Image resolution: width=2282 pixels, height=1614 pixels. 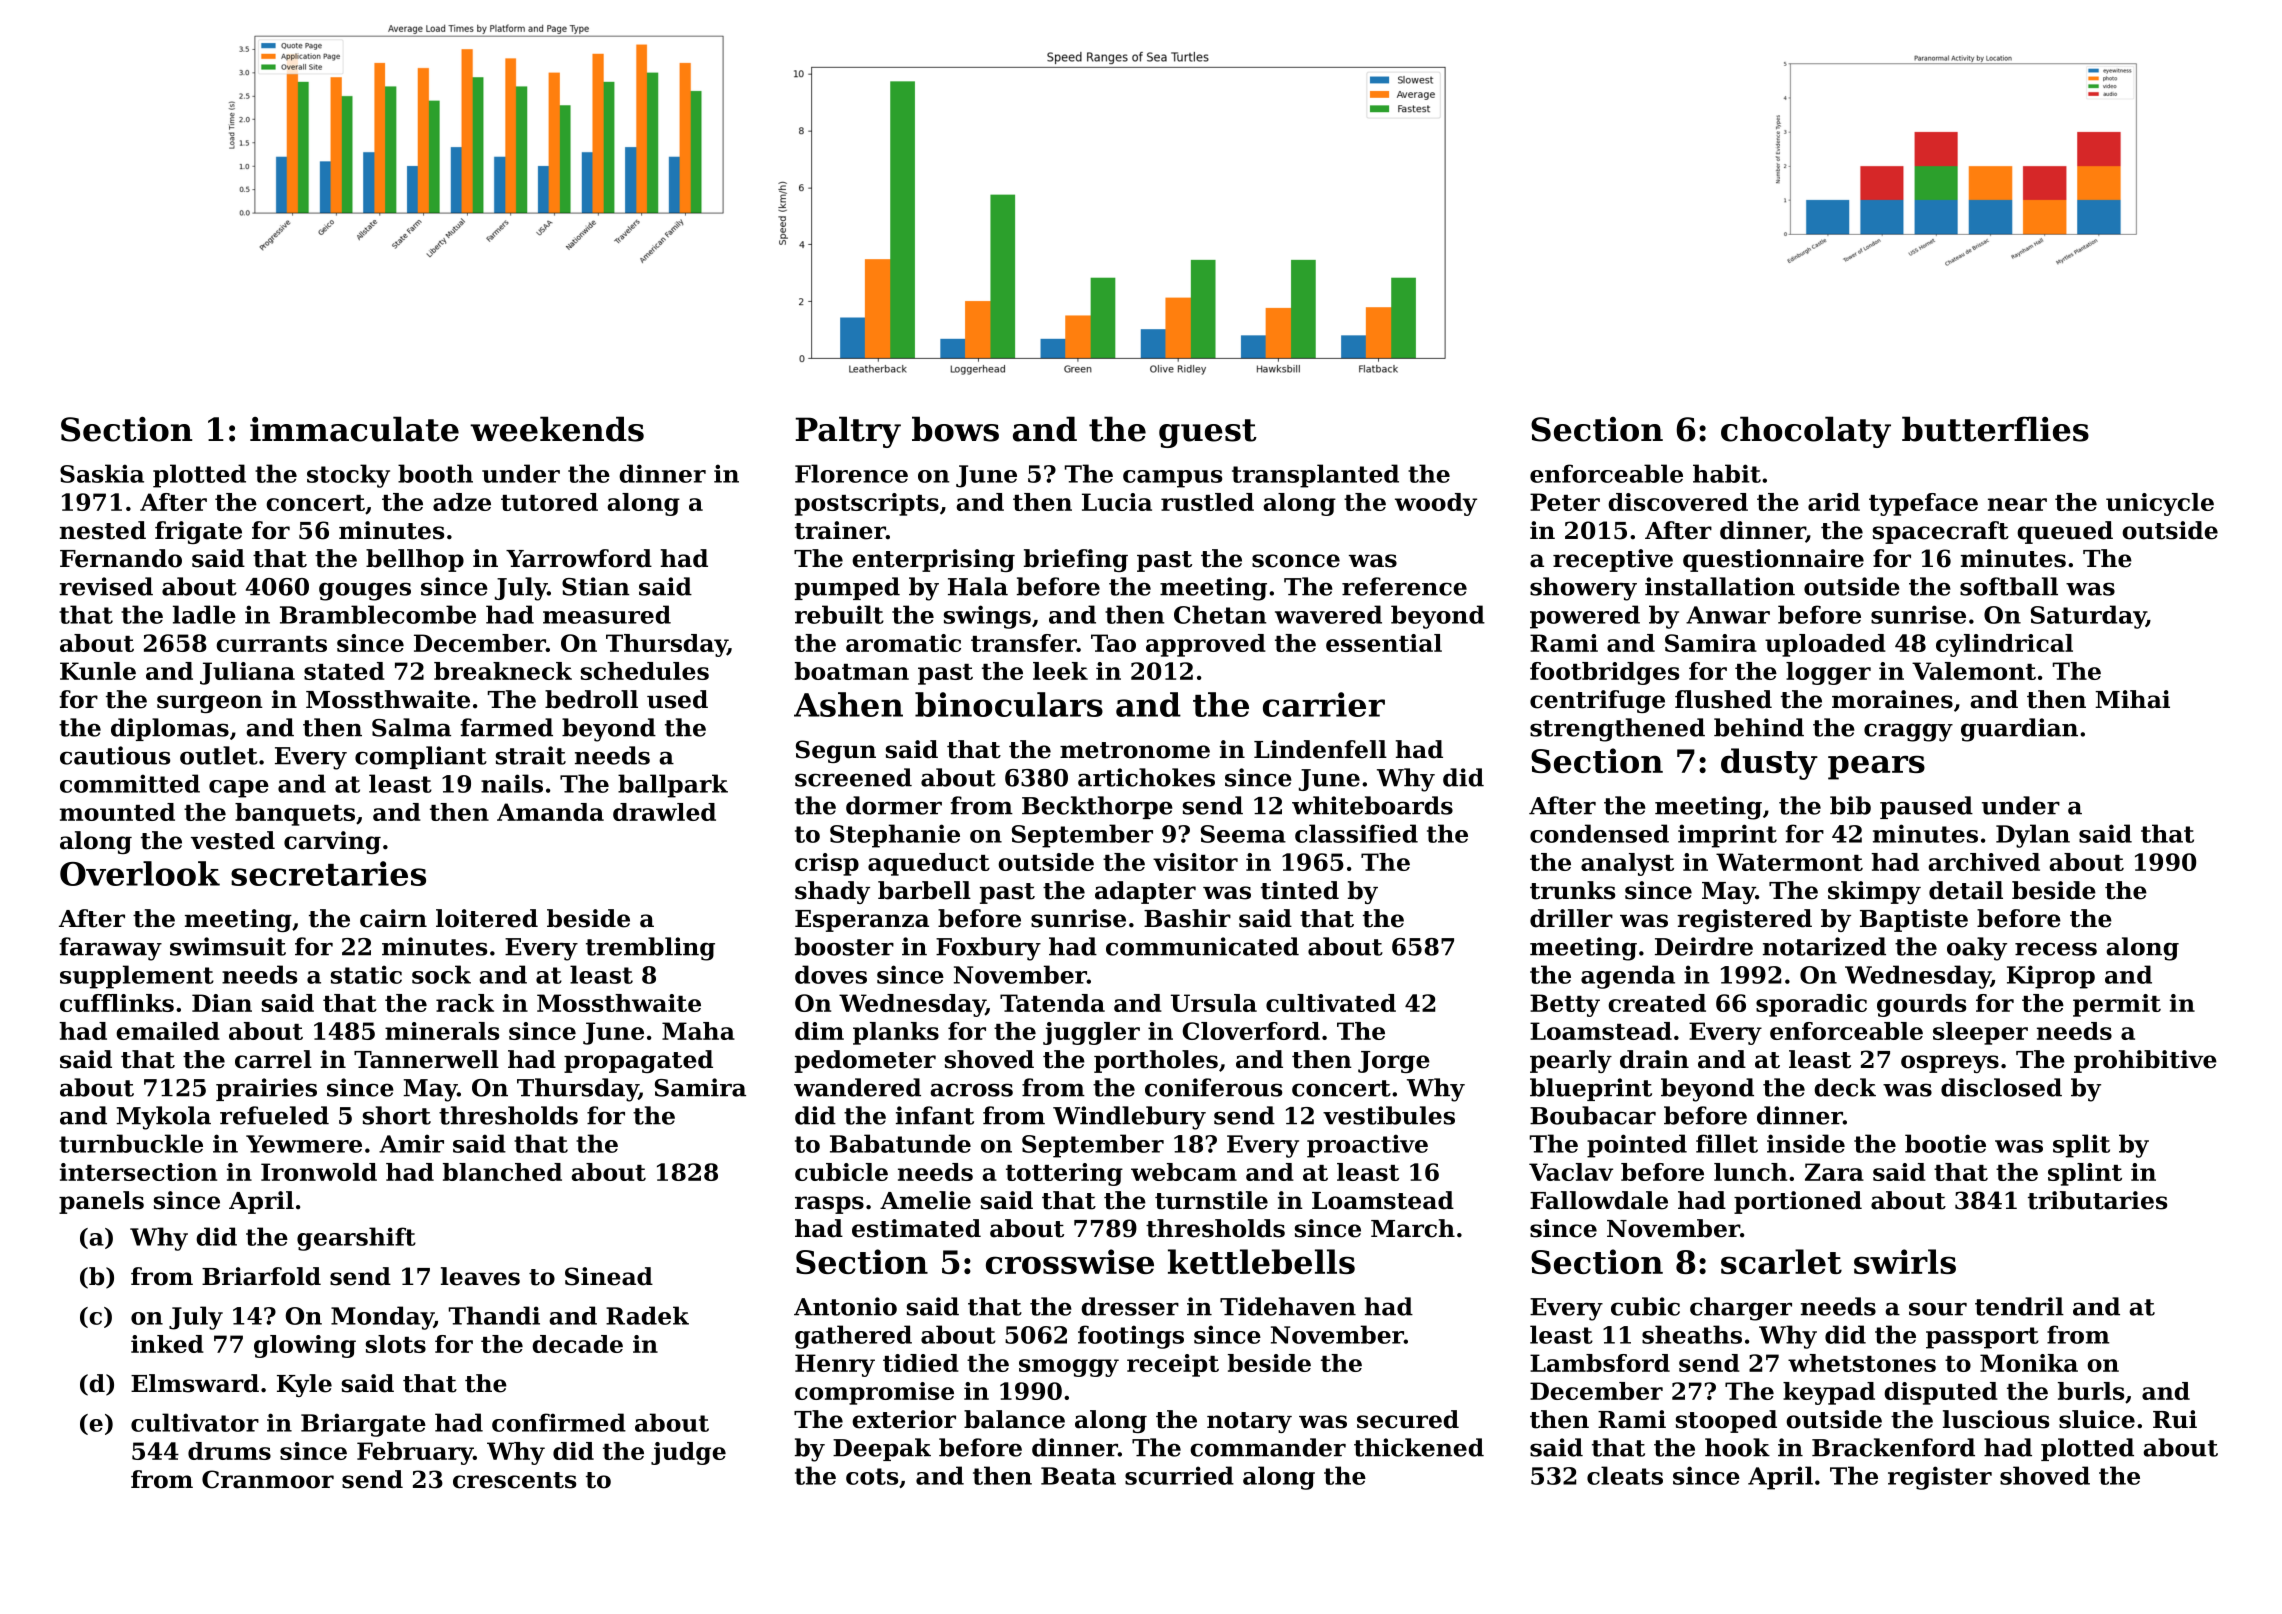 What do you see at coordinates (102, 473) in the screenshot?
I see `Saskia` at bounding box center [102, 473].
